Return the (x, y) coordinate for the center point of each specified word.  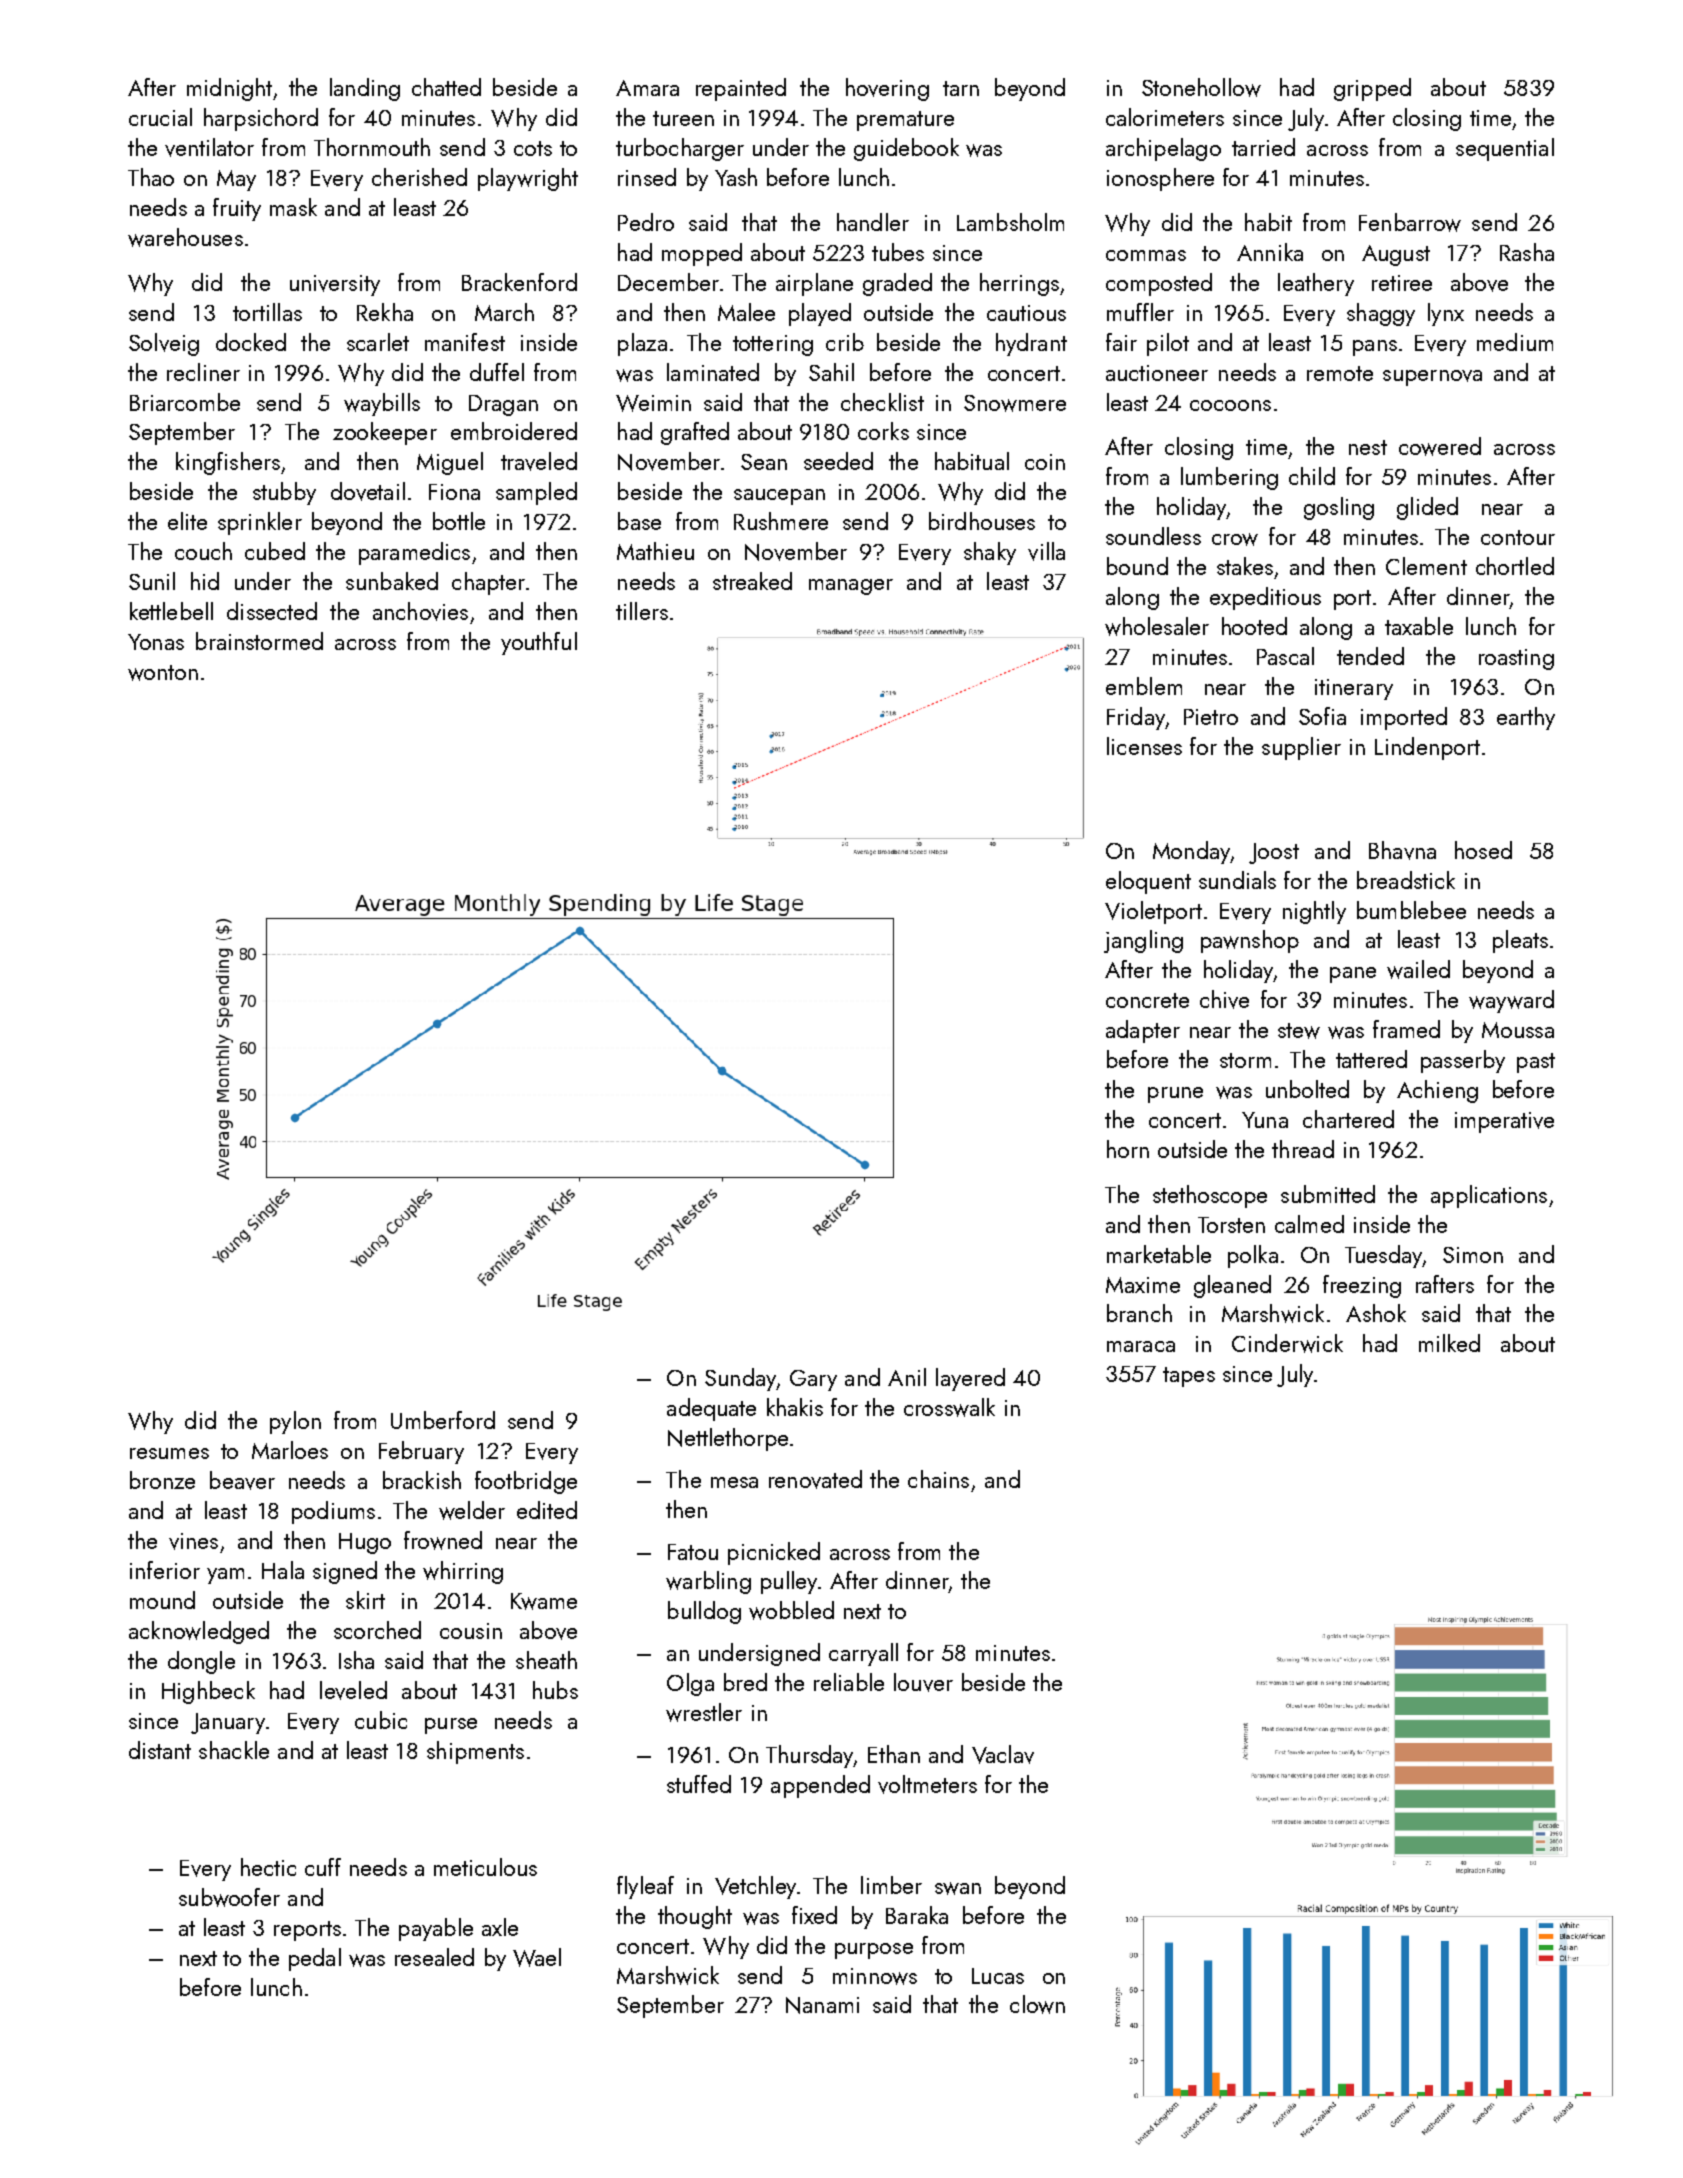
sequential (1505, 149)
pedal (315, 1959)
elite (187, 521)
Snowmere (1015, 403)
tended (1370, 656)
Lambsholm (1010, 222)
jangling (1143, 941)
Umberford (443, 1420)
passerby (1463, 1061)
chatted (446, 87)
